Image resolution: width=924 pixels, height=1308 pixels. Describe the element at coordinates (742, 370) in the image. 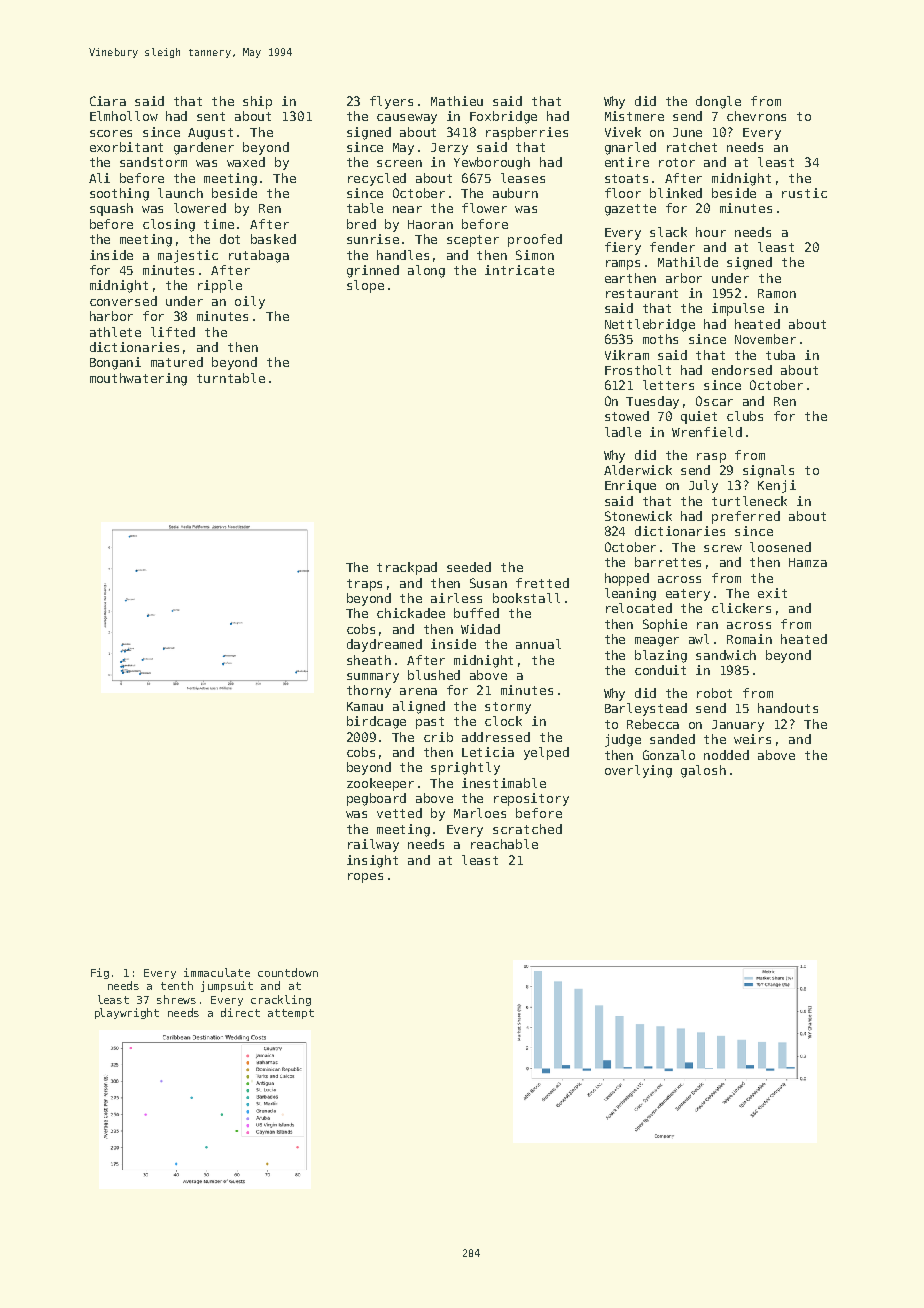

I see `endorsed` at that location.
